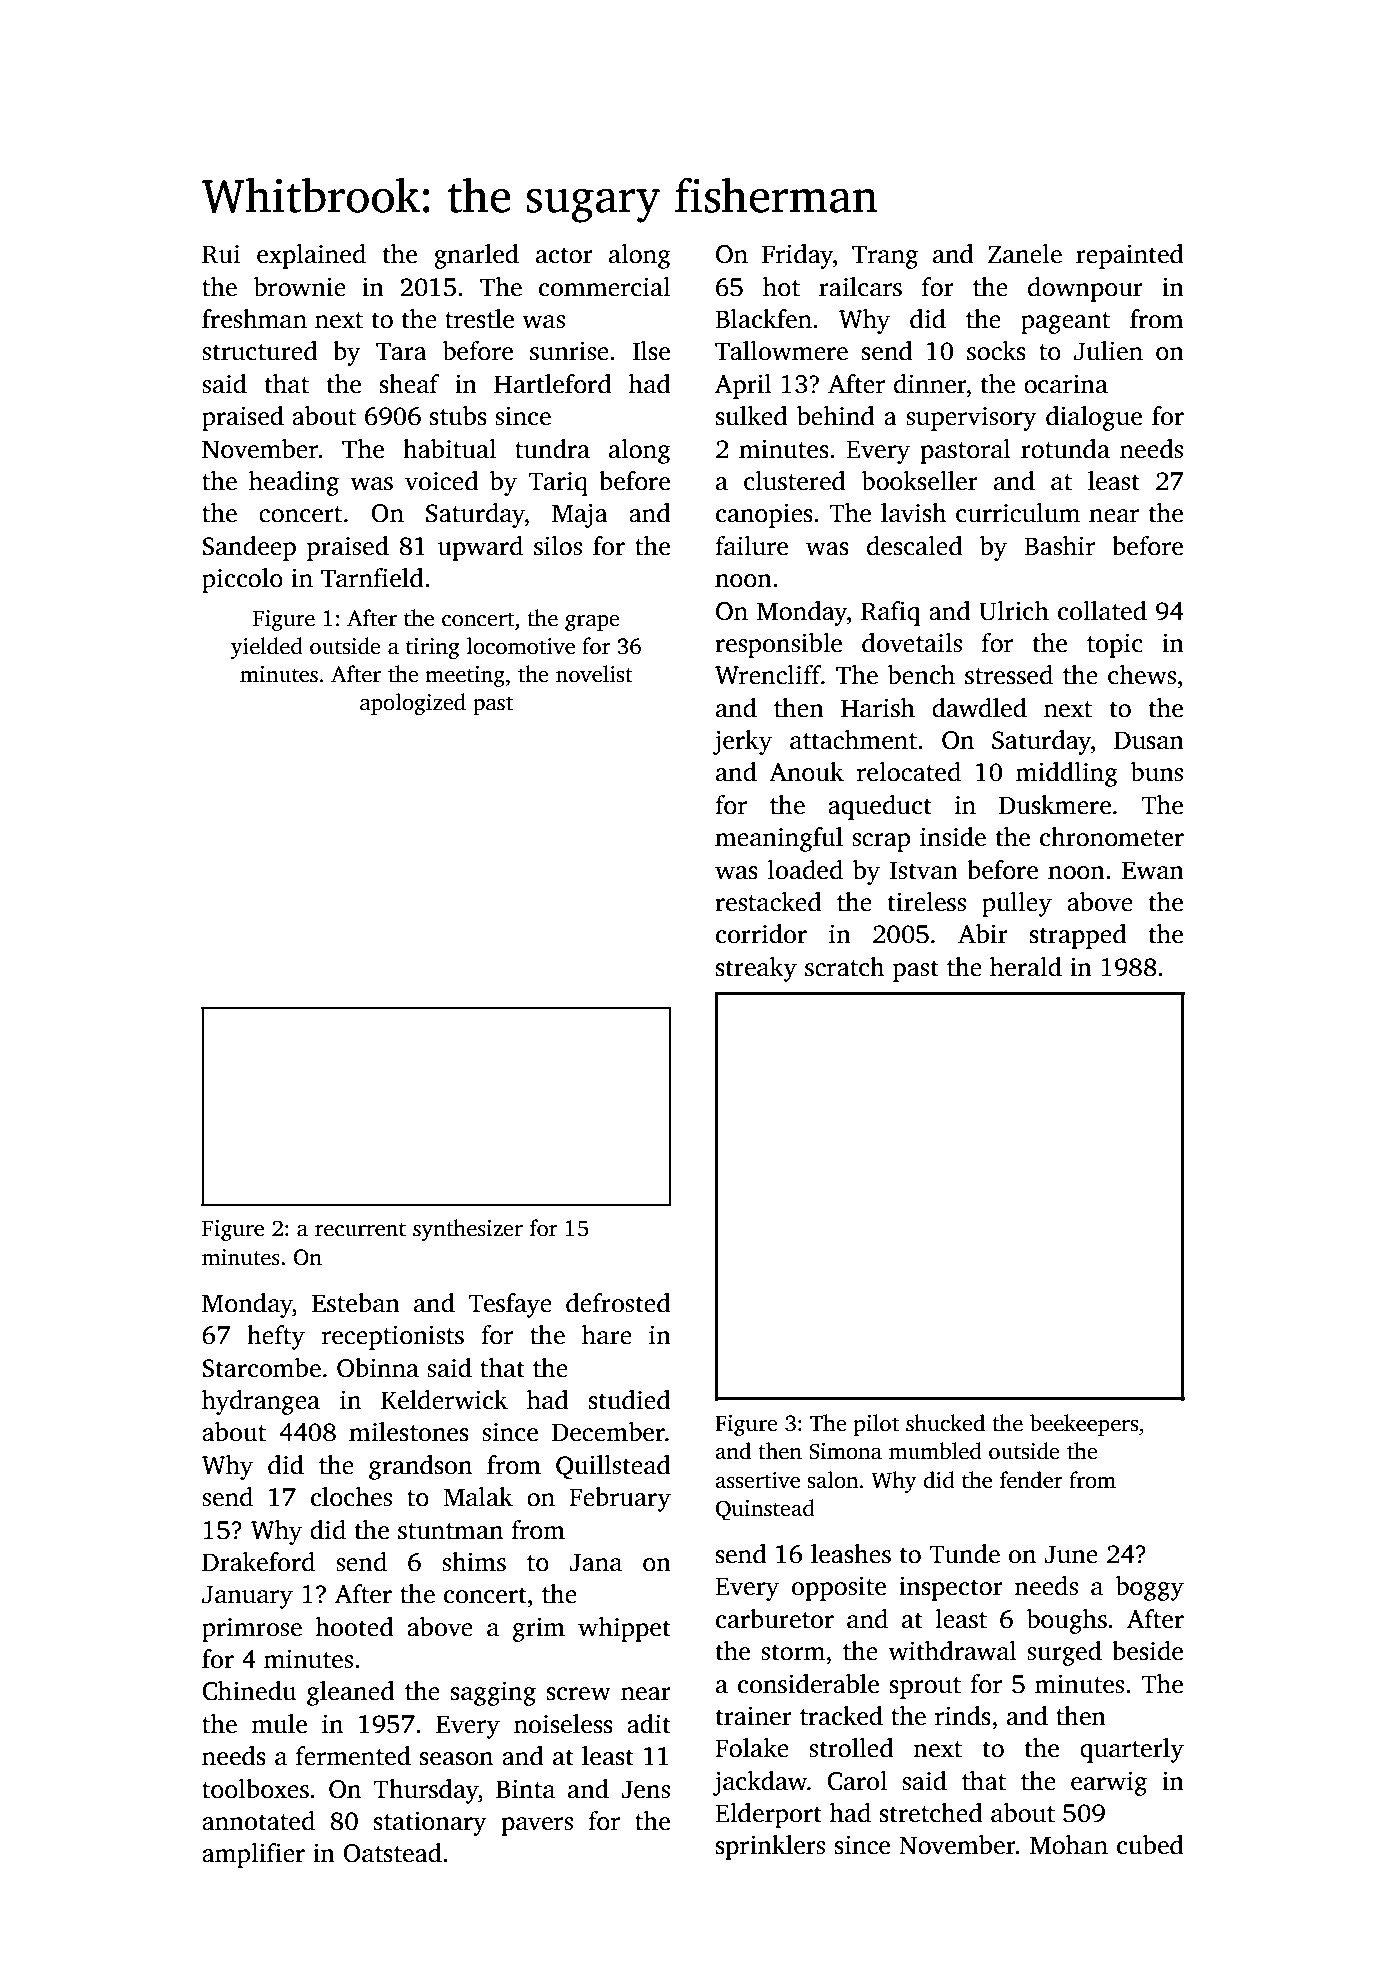 The image size is (1386, 1969). Describe the element at coordinates (595, 1562) in the image. I see `Jana` at that location.
